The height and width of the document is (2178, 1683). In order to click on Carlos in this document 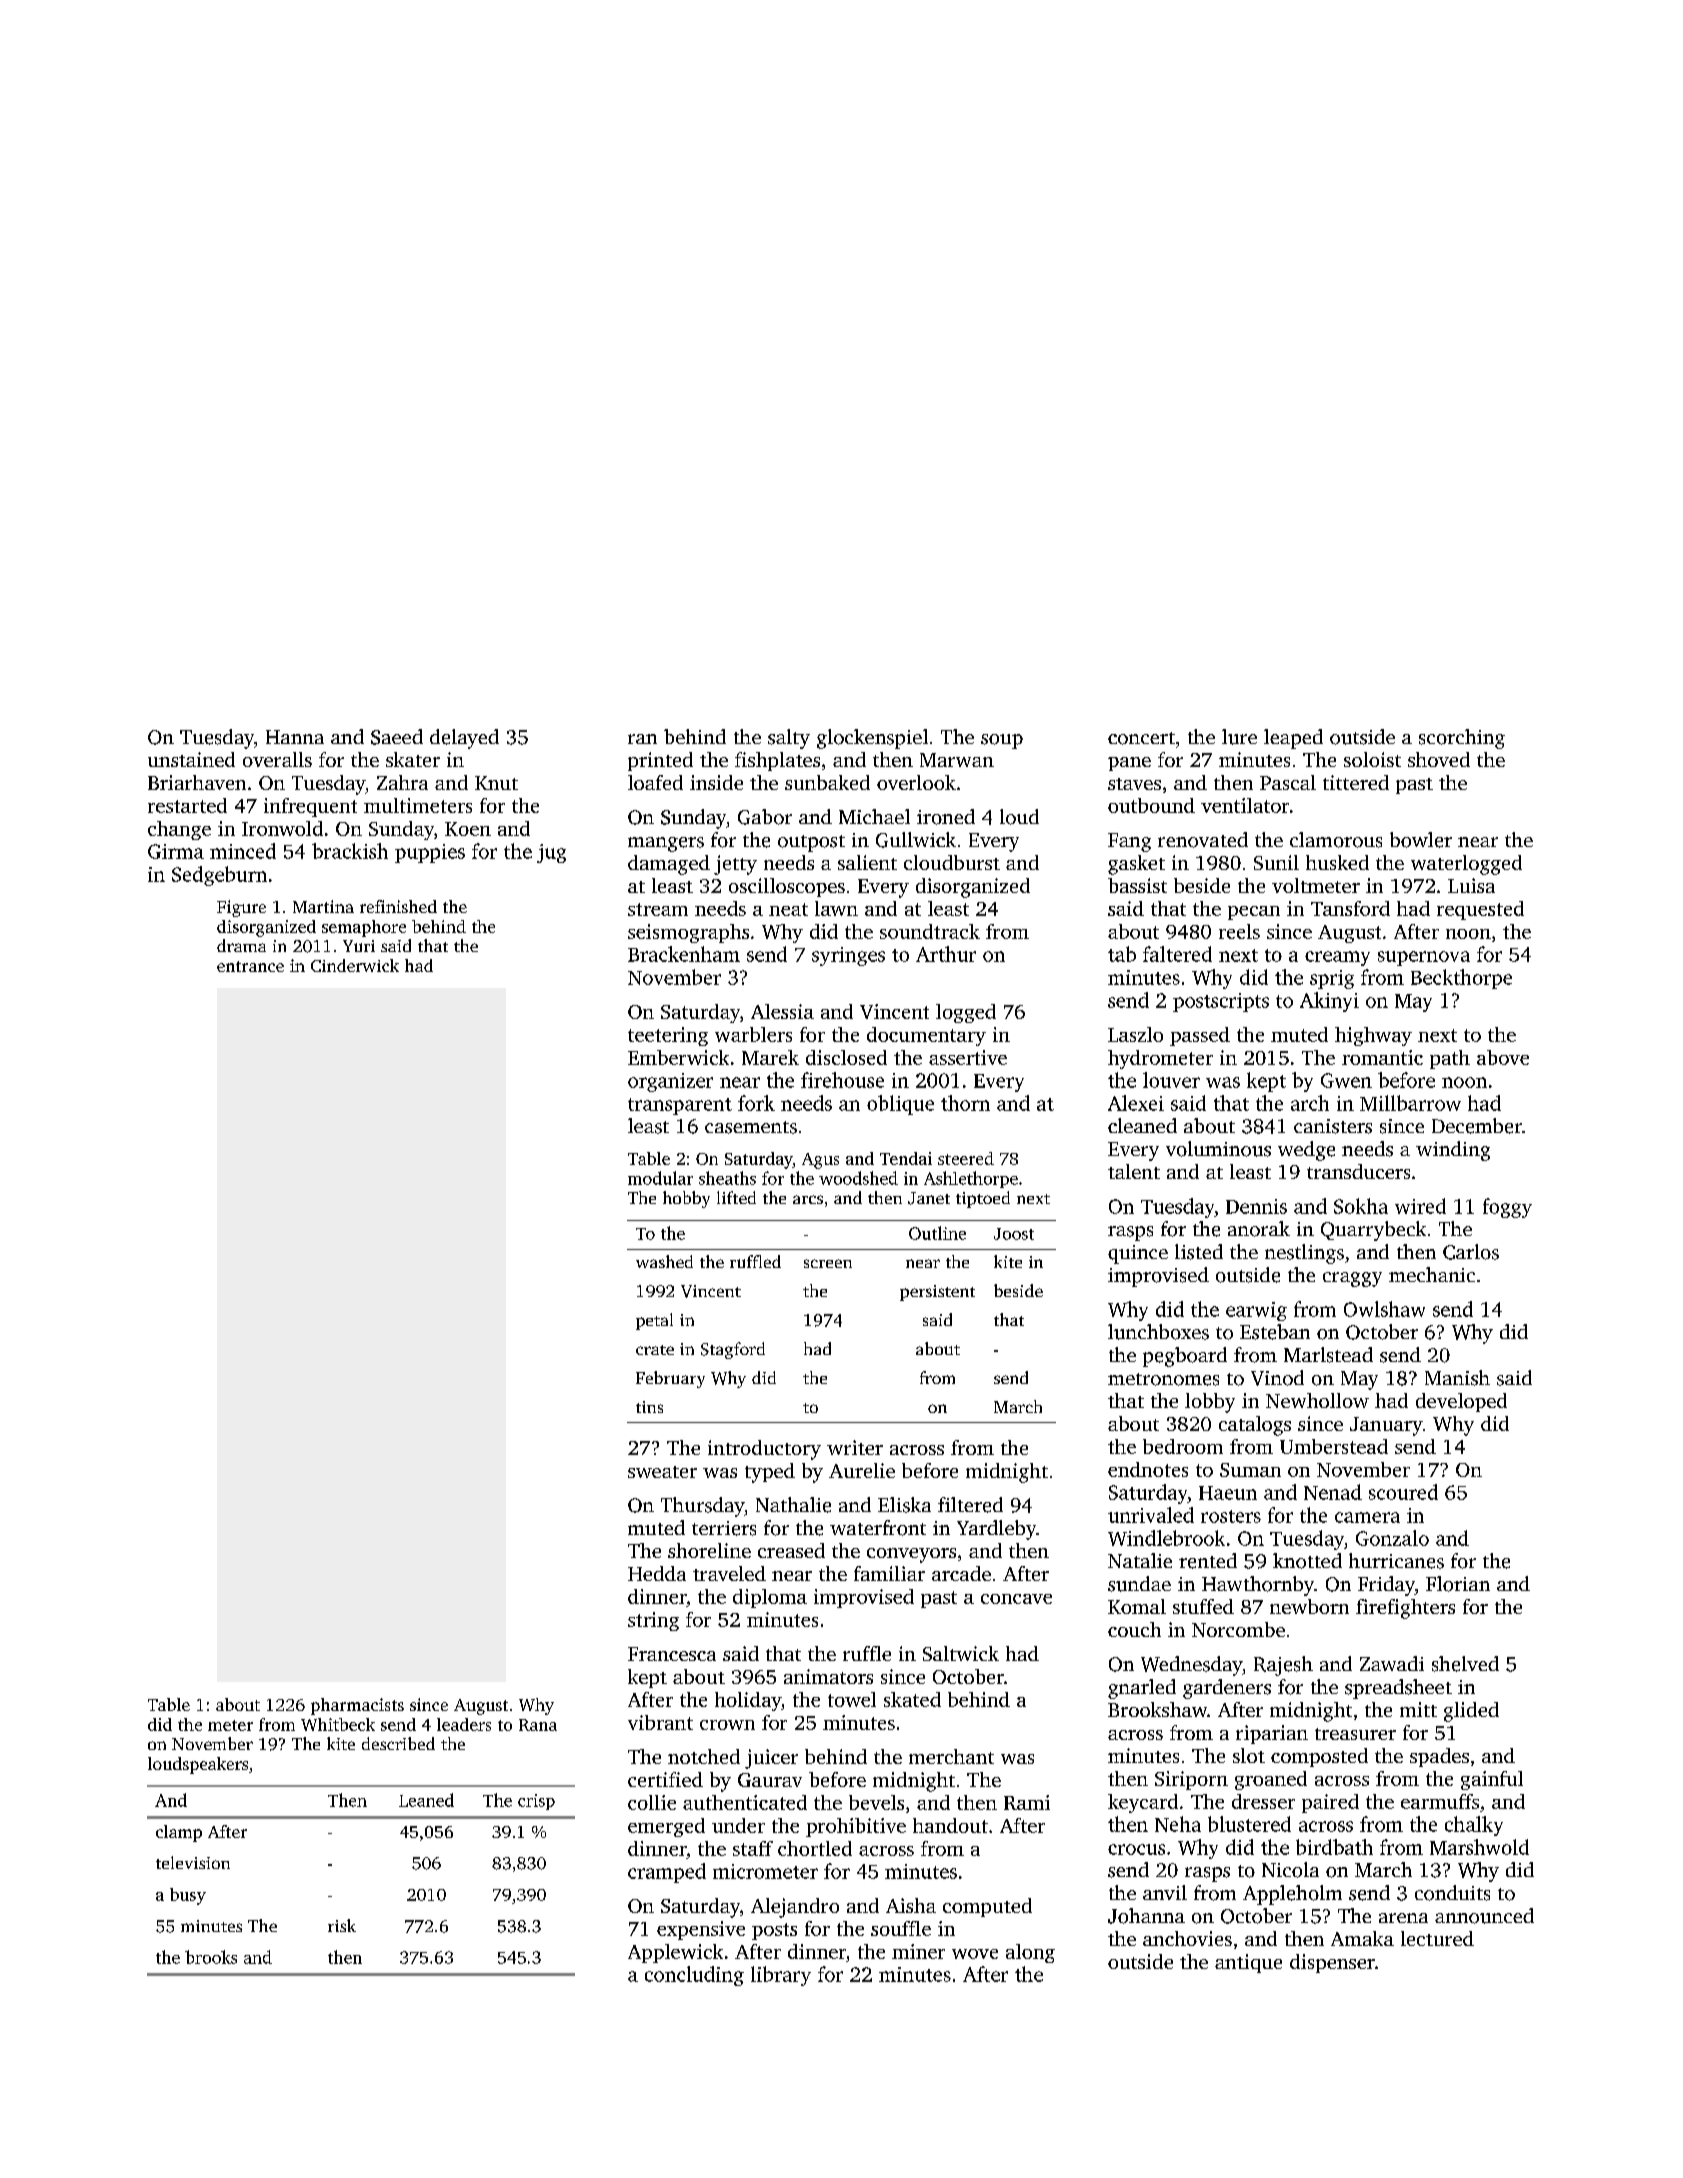, I will do `click(1471, 1252)`.
